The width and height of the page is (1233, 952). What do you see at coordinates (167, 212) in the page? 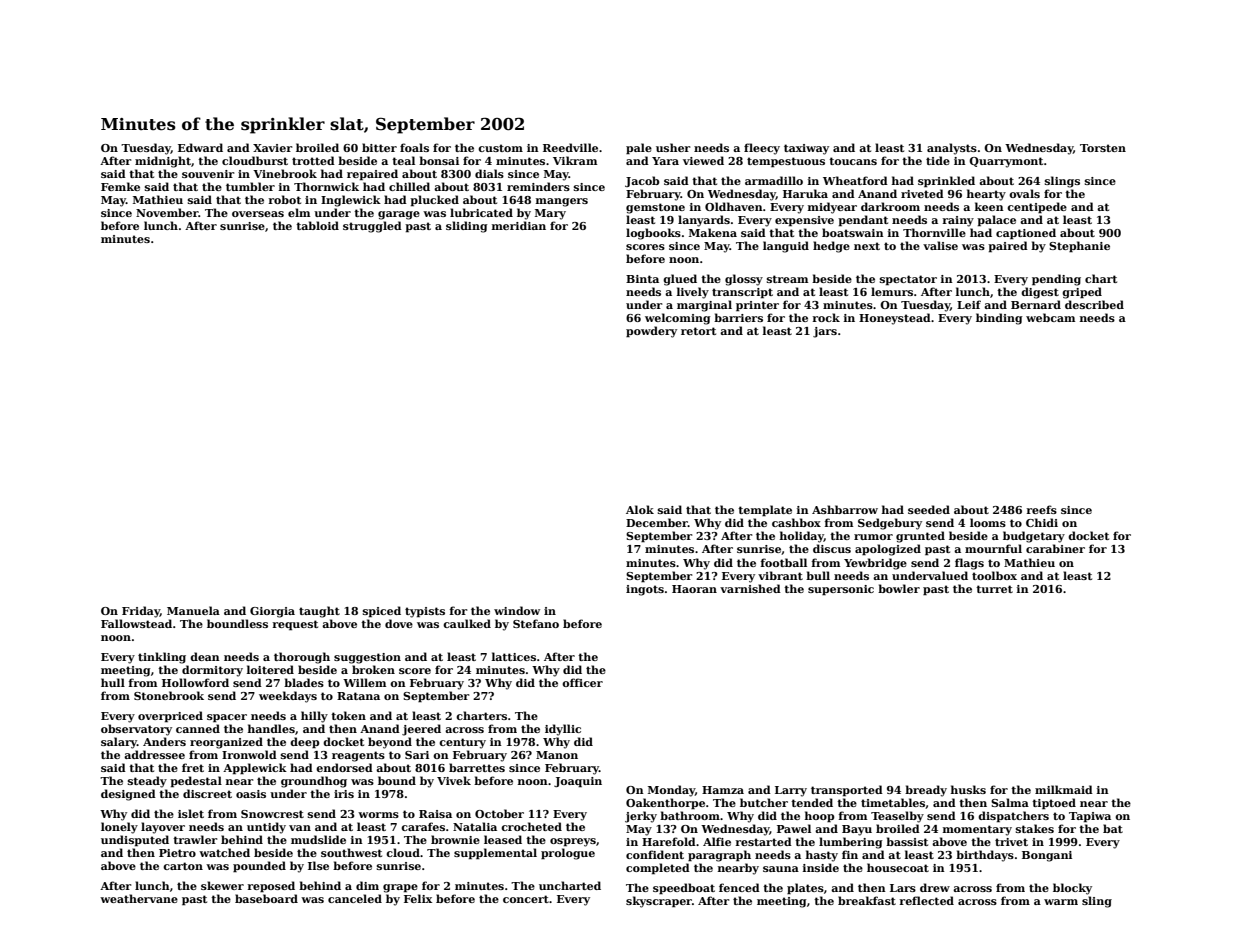
I see `November` at bounding box center [167, 212].
